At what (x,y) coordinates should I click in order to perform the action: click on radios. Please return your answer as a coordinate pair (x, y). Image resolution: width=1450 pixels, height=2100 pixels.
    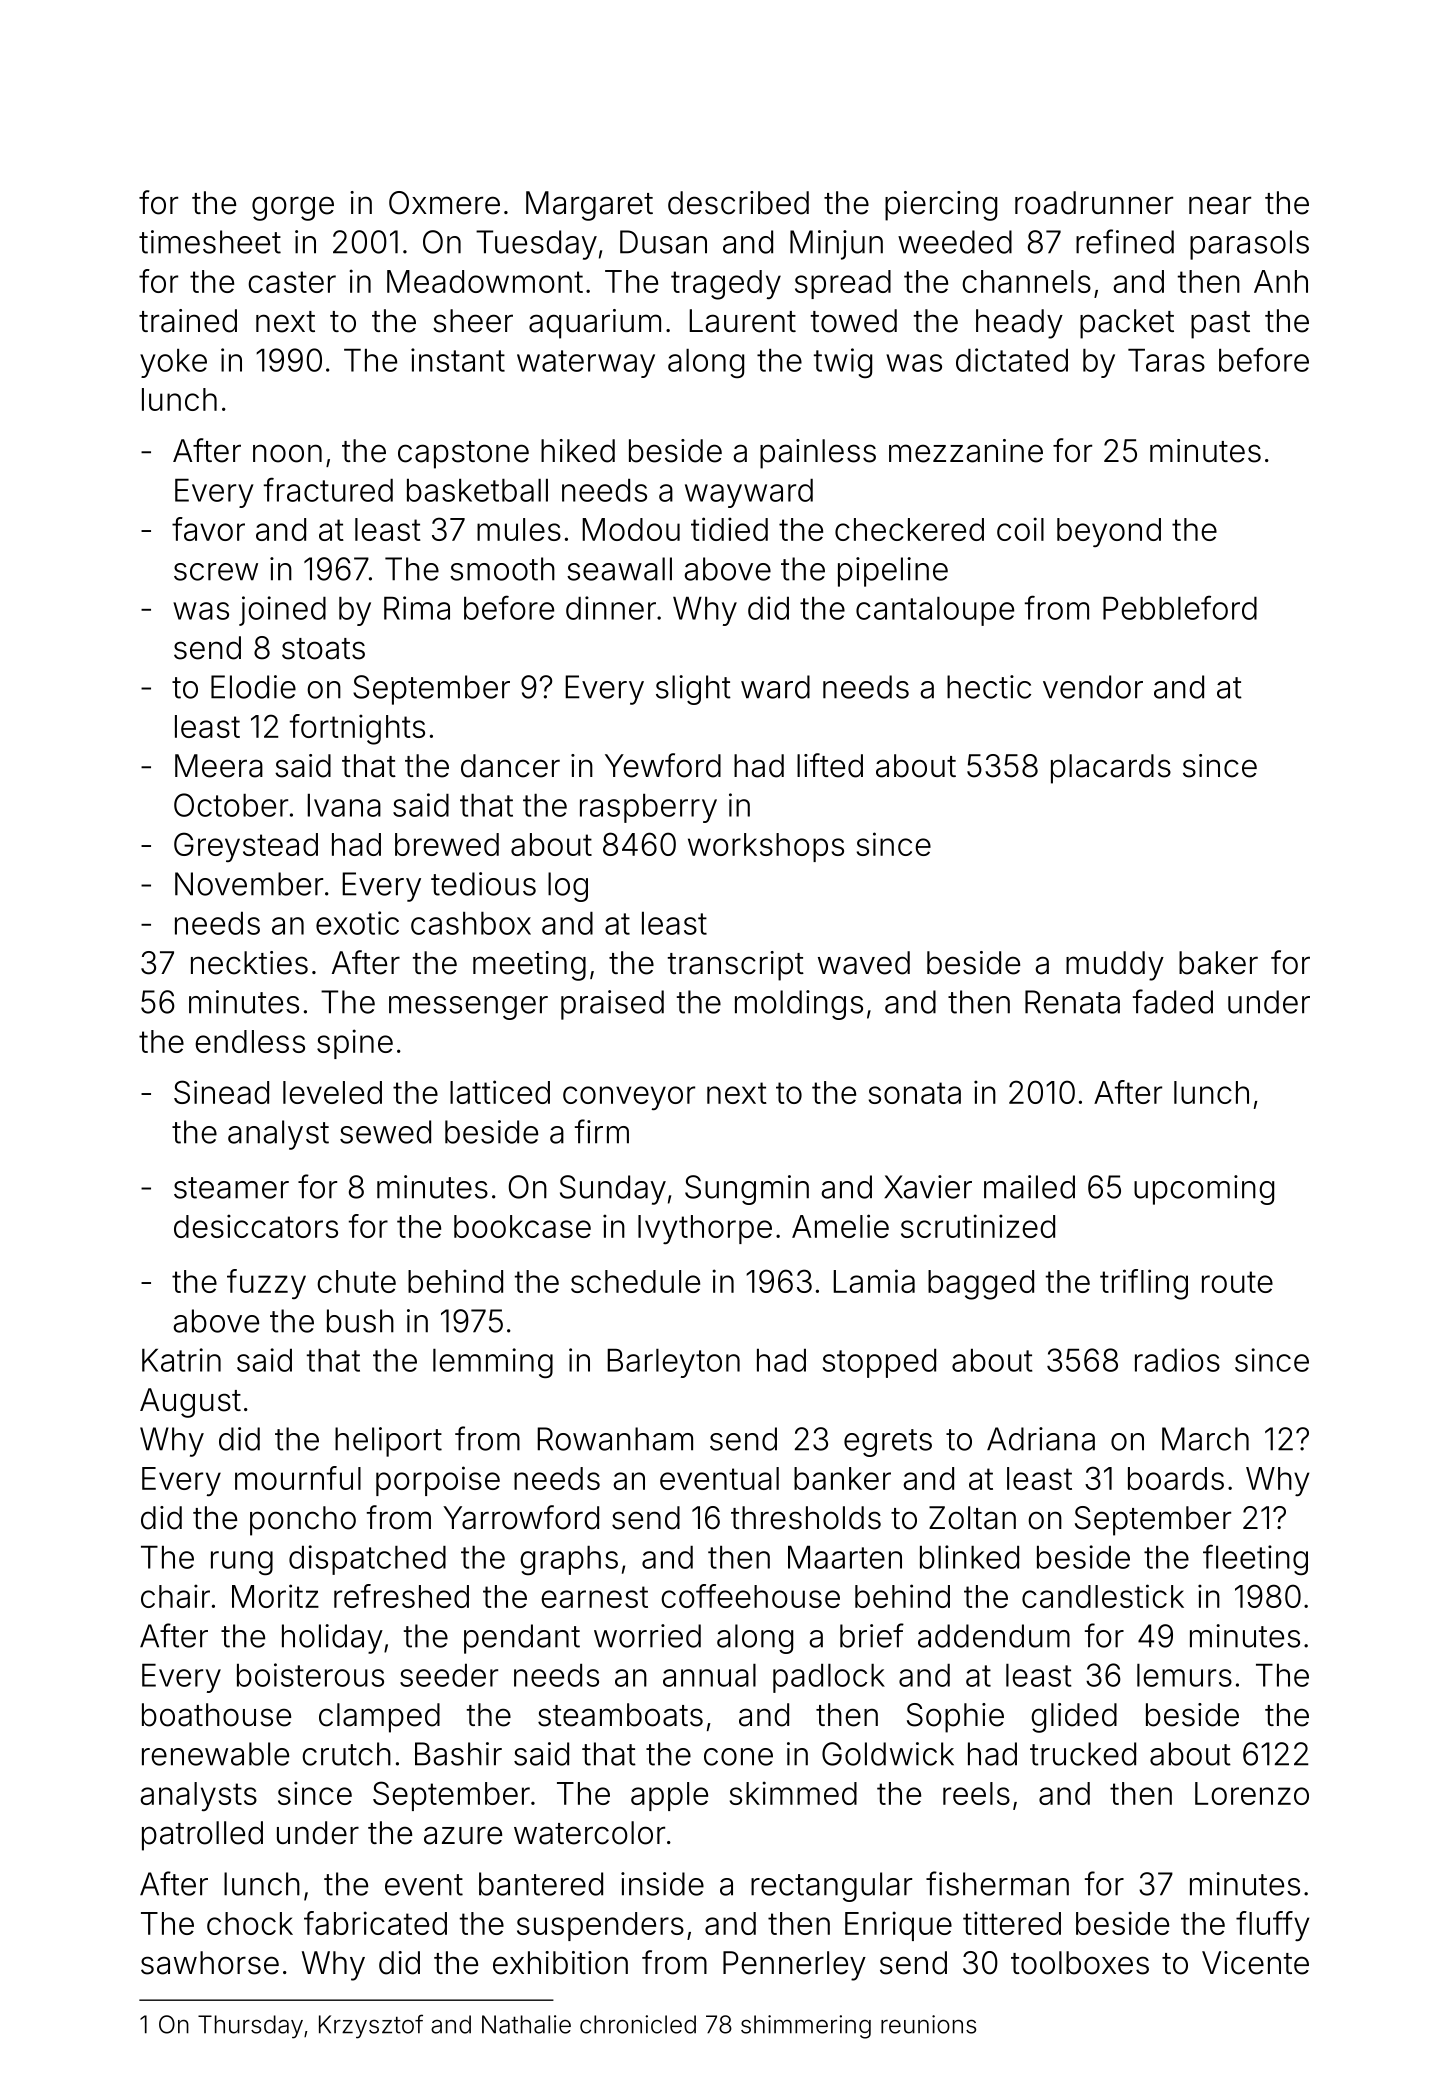
    Looking at the image, I should click on (1177, 1360).
